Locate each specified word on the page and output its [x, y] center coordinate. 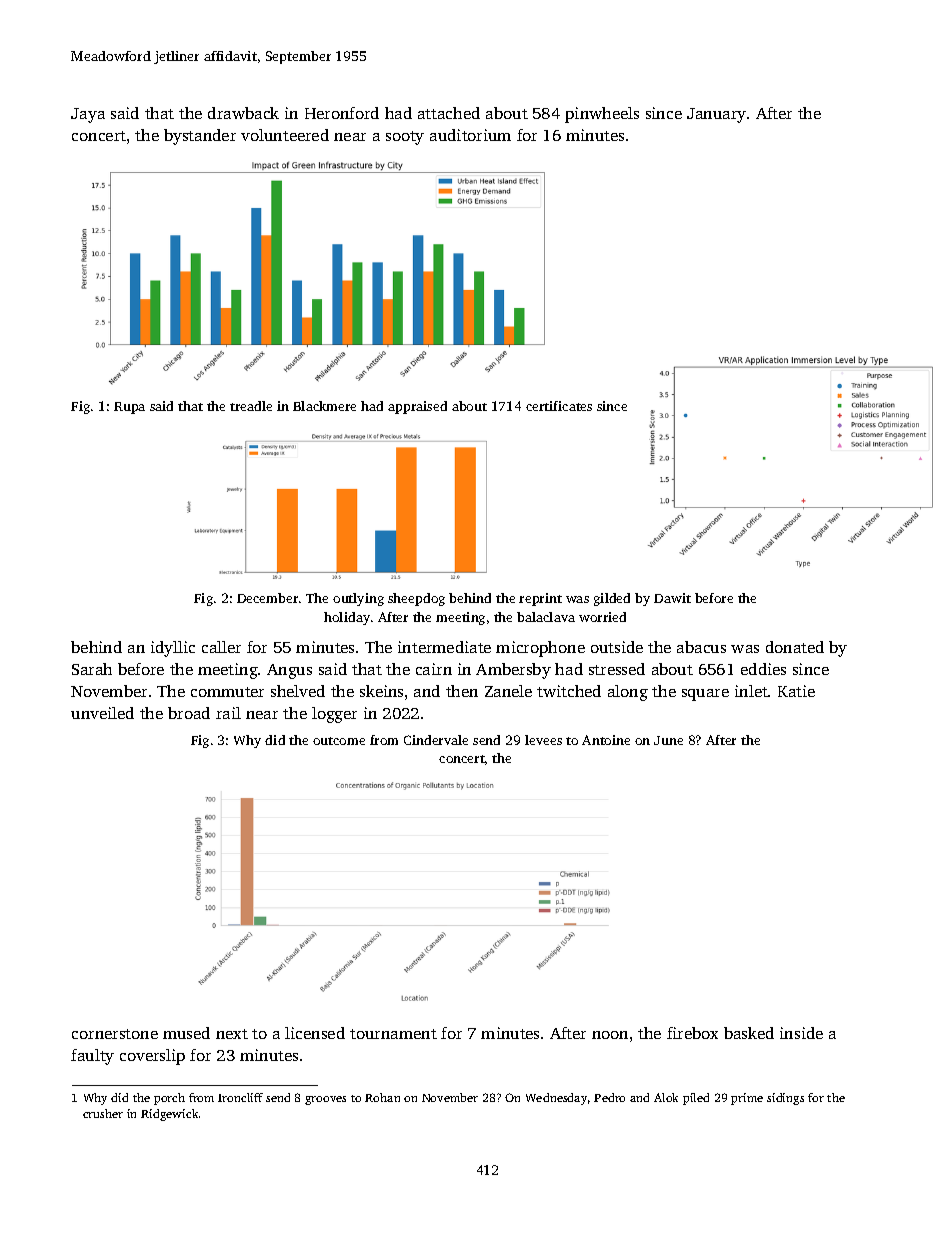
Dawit [672, 598]
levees [543, 740]
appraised [417, 407]
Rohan [382, 1097]
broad [189, 713]
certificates [559, 406]
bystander [200, 137]
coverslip [152, 1057]
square [705, 695]
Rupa [129, 408]
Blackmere [324, 406]
